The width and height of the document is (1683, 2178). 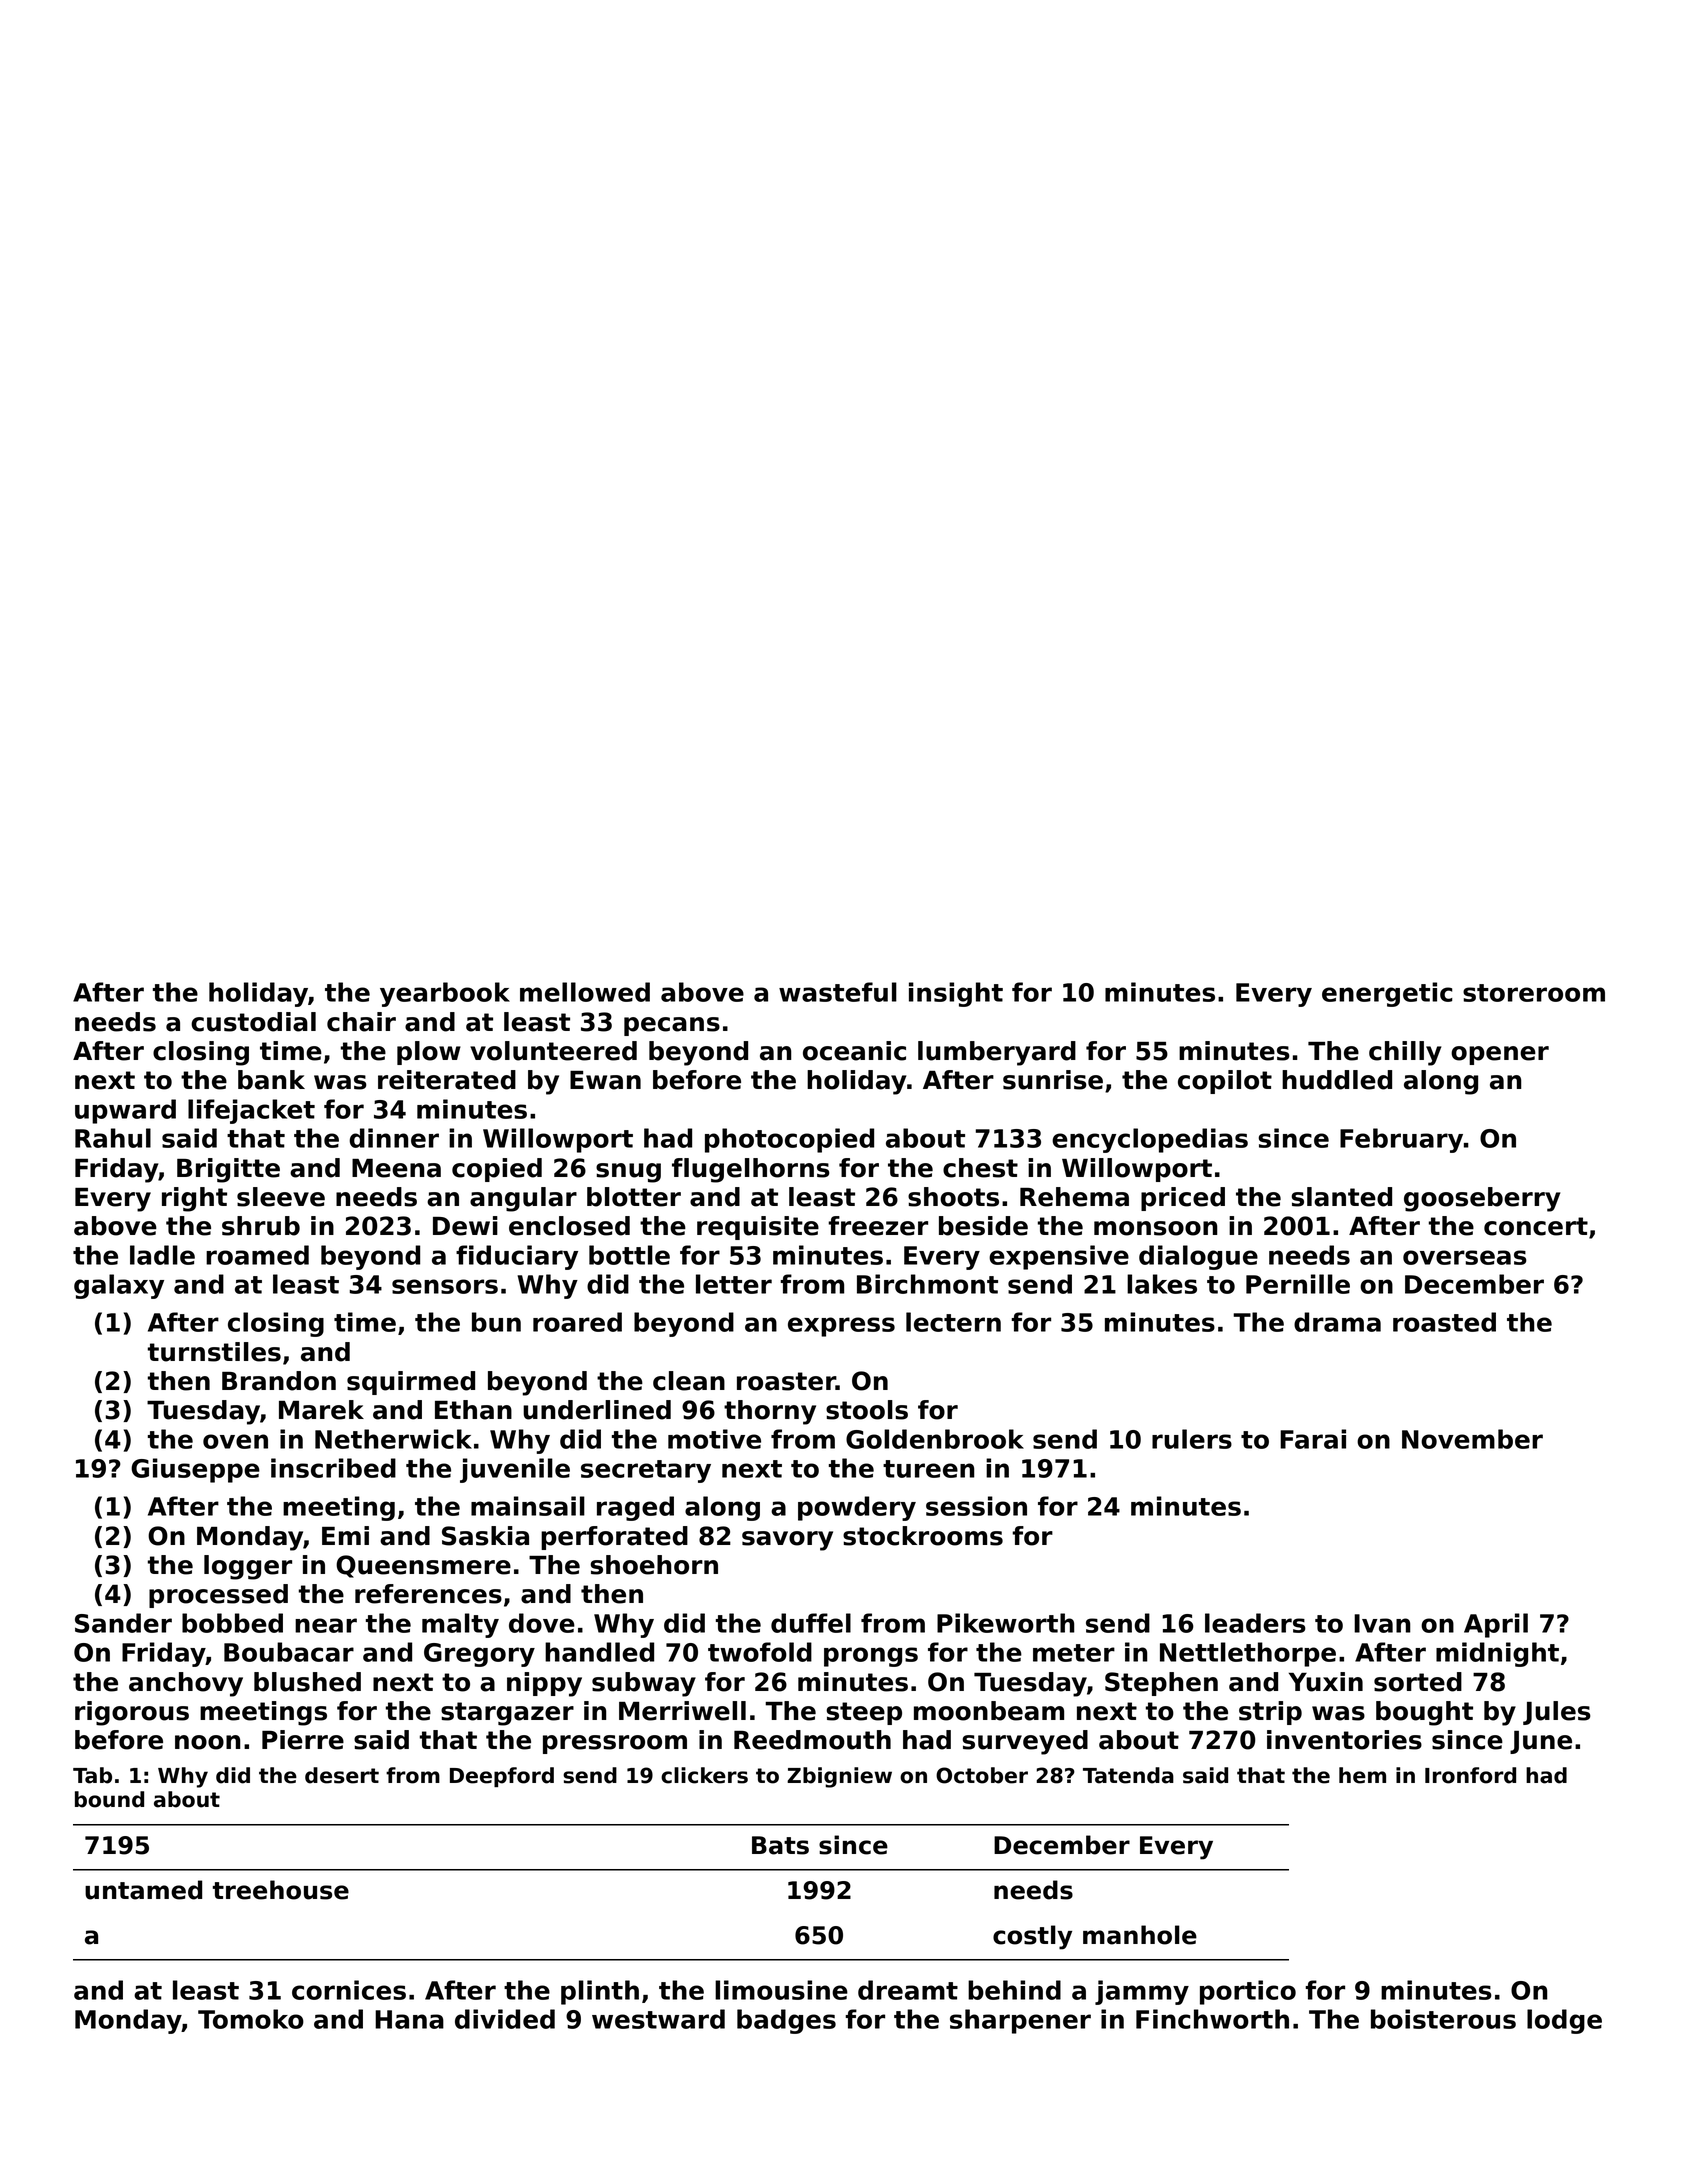 What do you see at coordinates (1032, 1937) in the document?
I see `costly` at bounding box center [1032, 1937].
